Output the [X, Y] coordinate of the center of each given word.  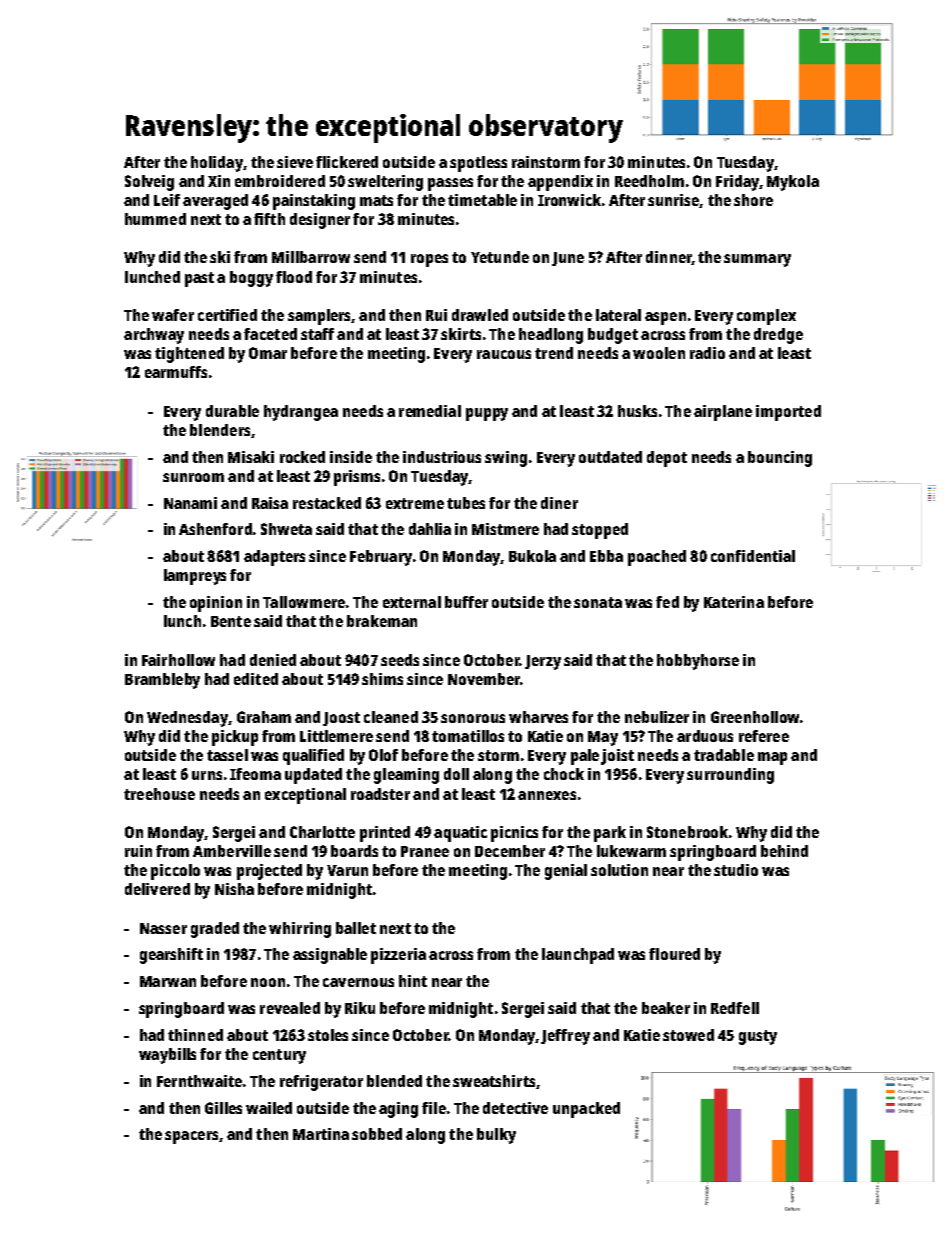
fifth [269, 219]
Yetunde [500, 257]
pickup [235, 738]
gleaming [406, 776]
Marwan [168, 981]
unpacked [586, 1110]
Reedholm [649, 181]
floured [674, 954]
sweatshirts [494, 1081]
